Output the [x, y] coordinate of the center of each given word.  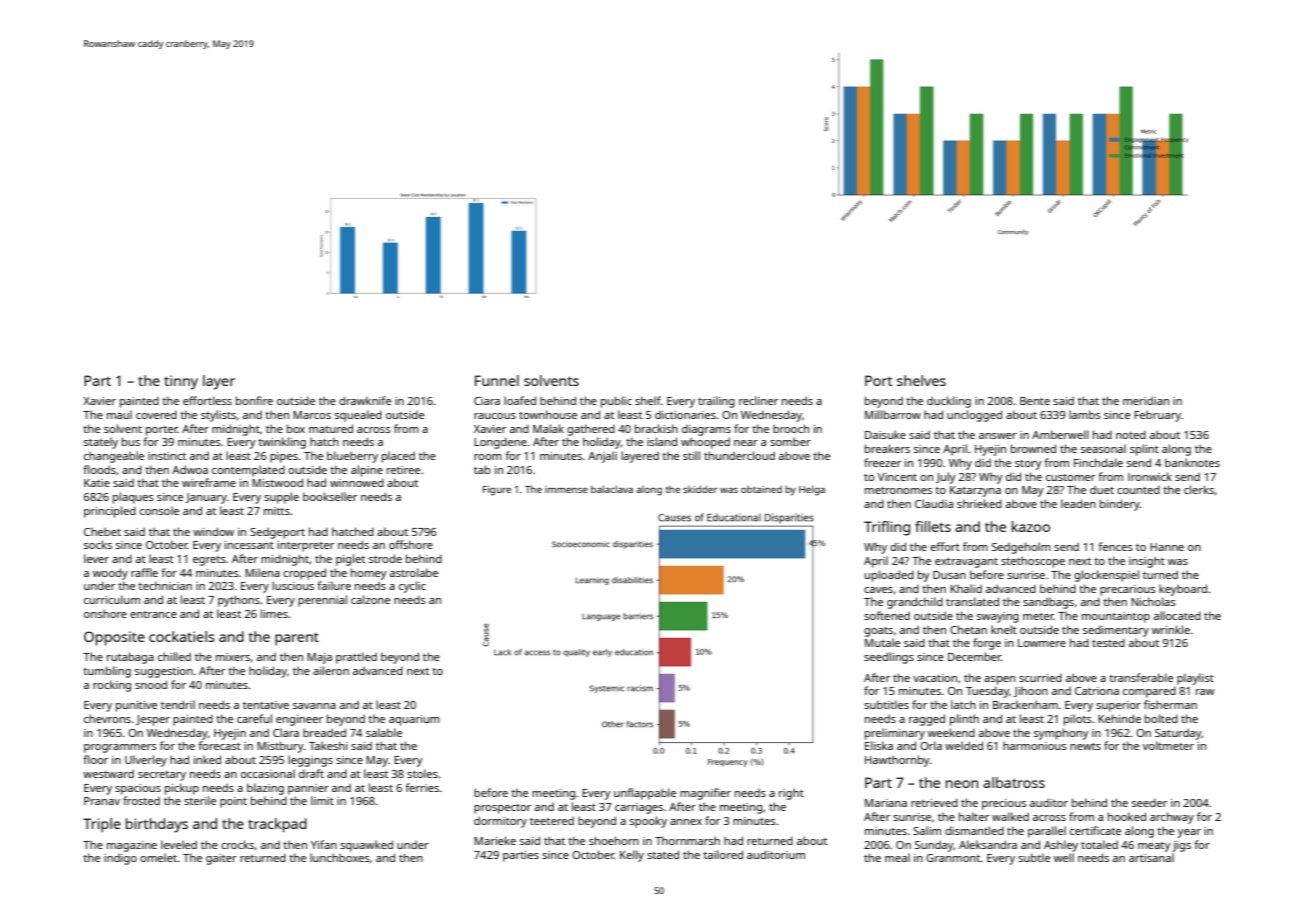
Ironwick [1150, 476]
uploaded [889, 576]
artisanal [1151, 857]
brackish [656, 428]
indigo [120, 859]
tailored [723, 854]
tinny [181, 382]
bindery [1120, 505]
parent [297, 639]
